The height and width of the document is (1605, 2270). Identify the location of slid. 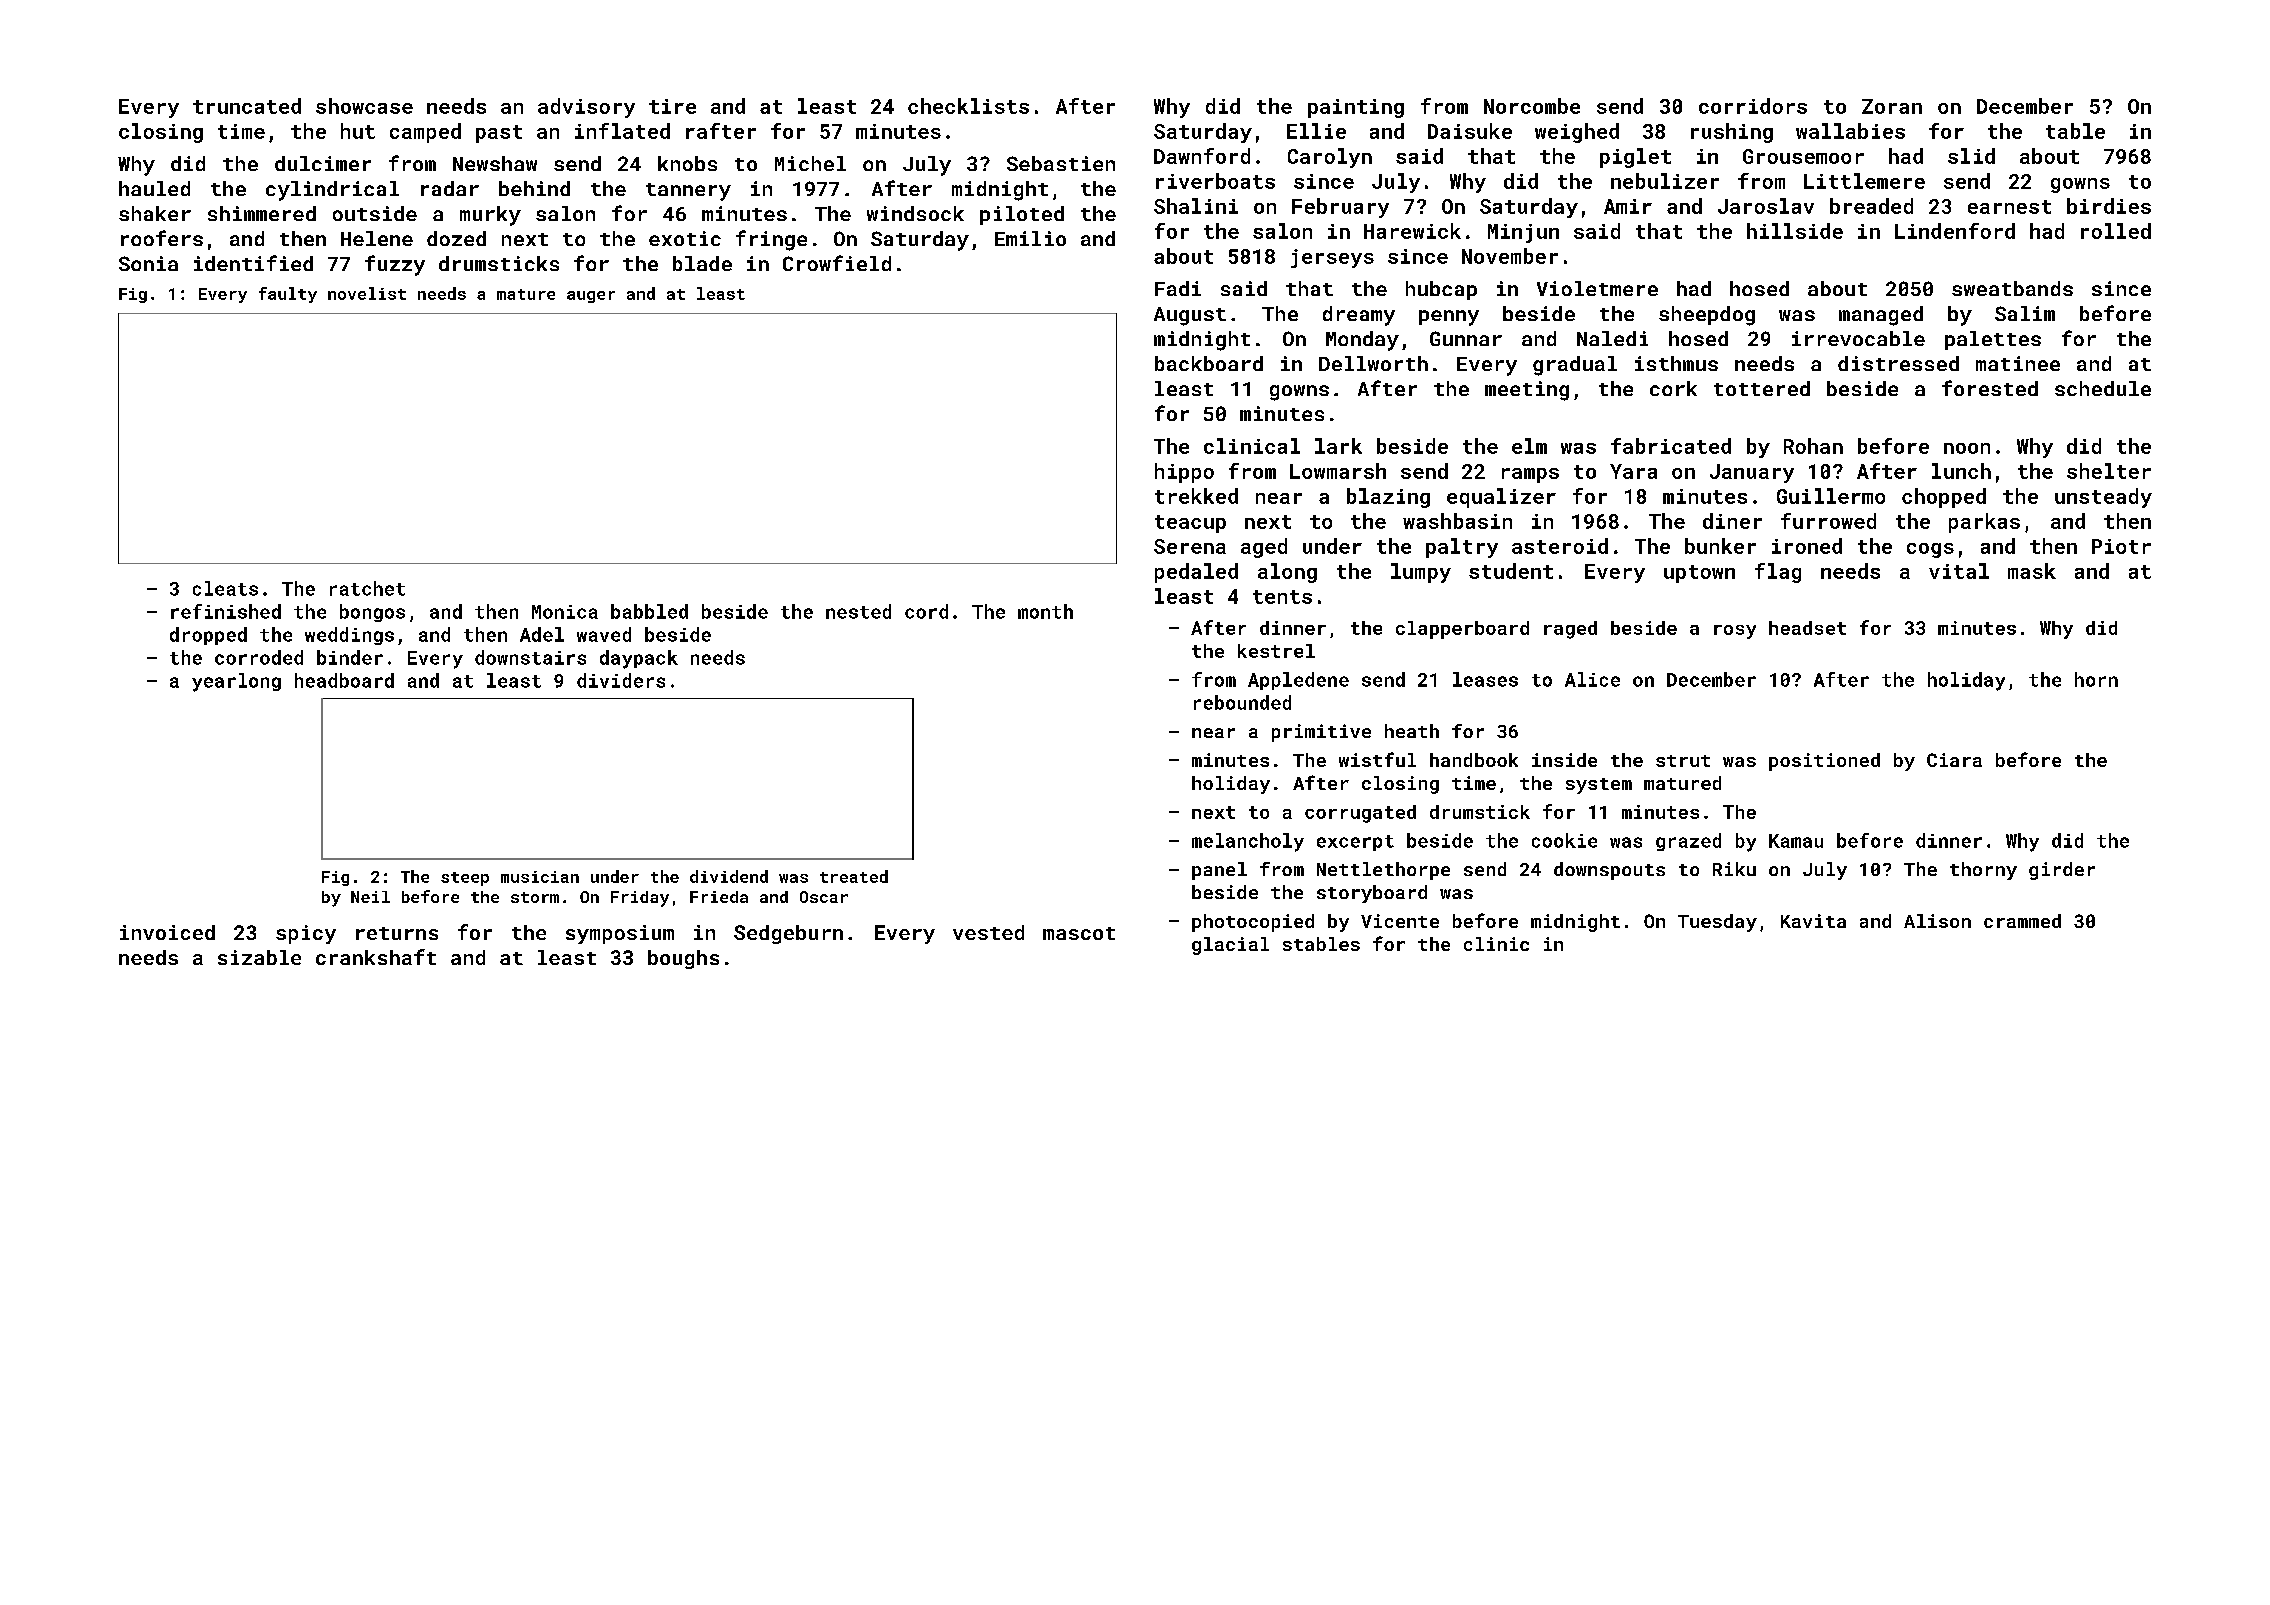
(1971, 156).
